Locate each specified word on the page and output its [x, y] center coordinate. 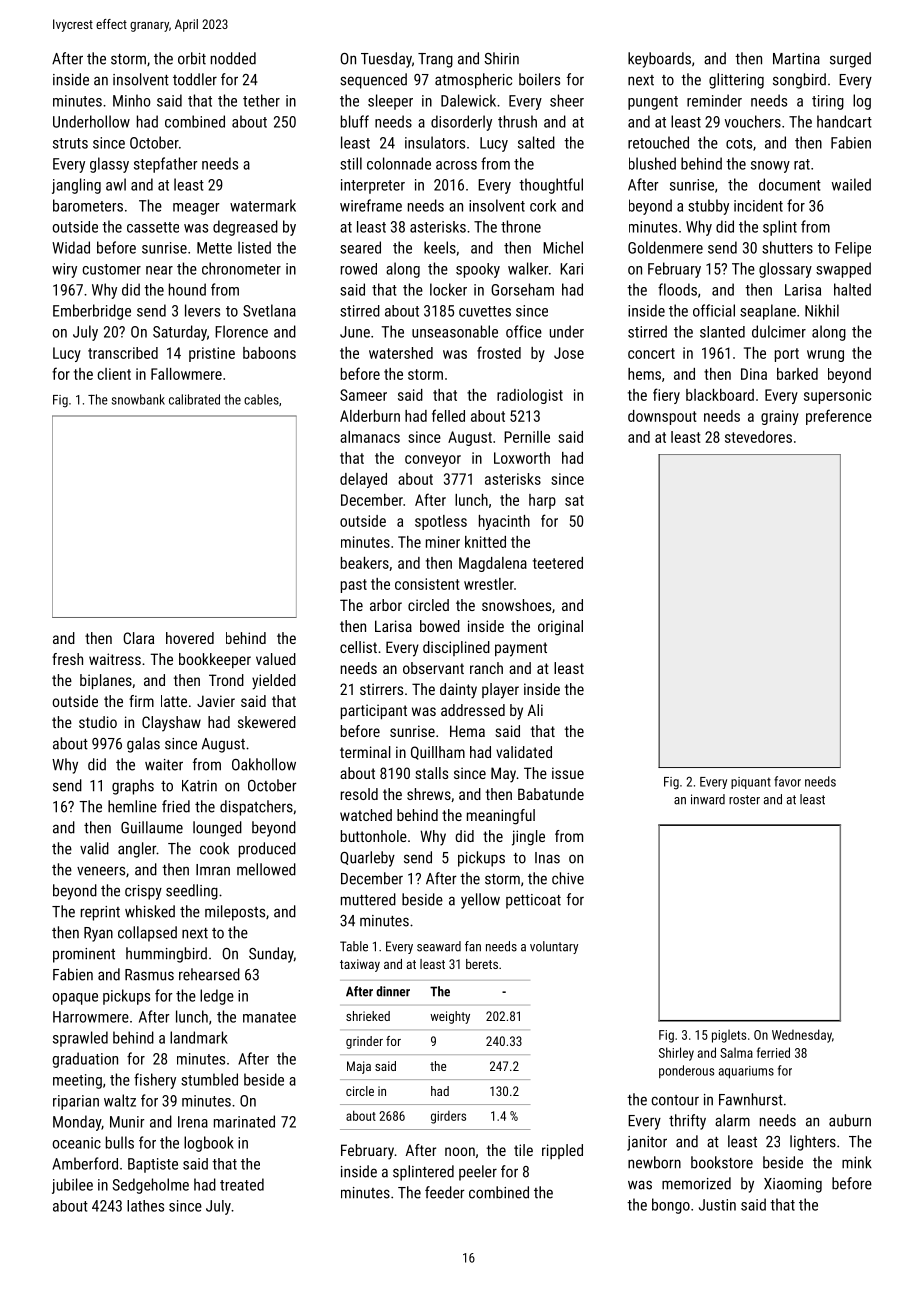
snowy [770, 167]
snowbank [138, 399]
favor [787, 781]
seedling [192, 892]
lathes [145, 1206]
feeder [445, 1192]
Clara [138, 638]
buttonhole [374, 836]
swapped [843, 270]
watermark [263, 205]
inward [708, 799]
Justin [717, 1205]
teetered [558, 563]
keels [440, 247]
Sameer [363, 395]
